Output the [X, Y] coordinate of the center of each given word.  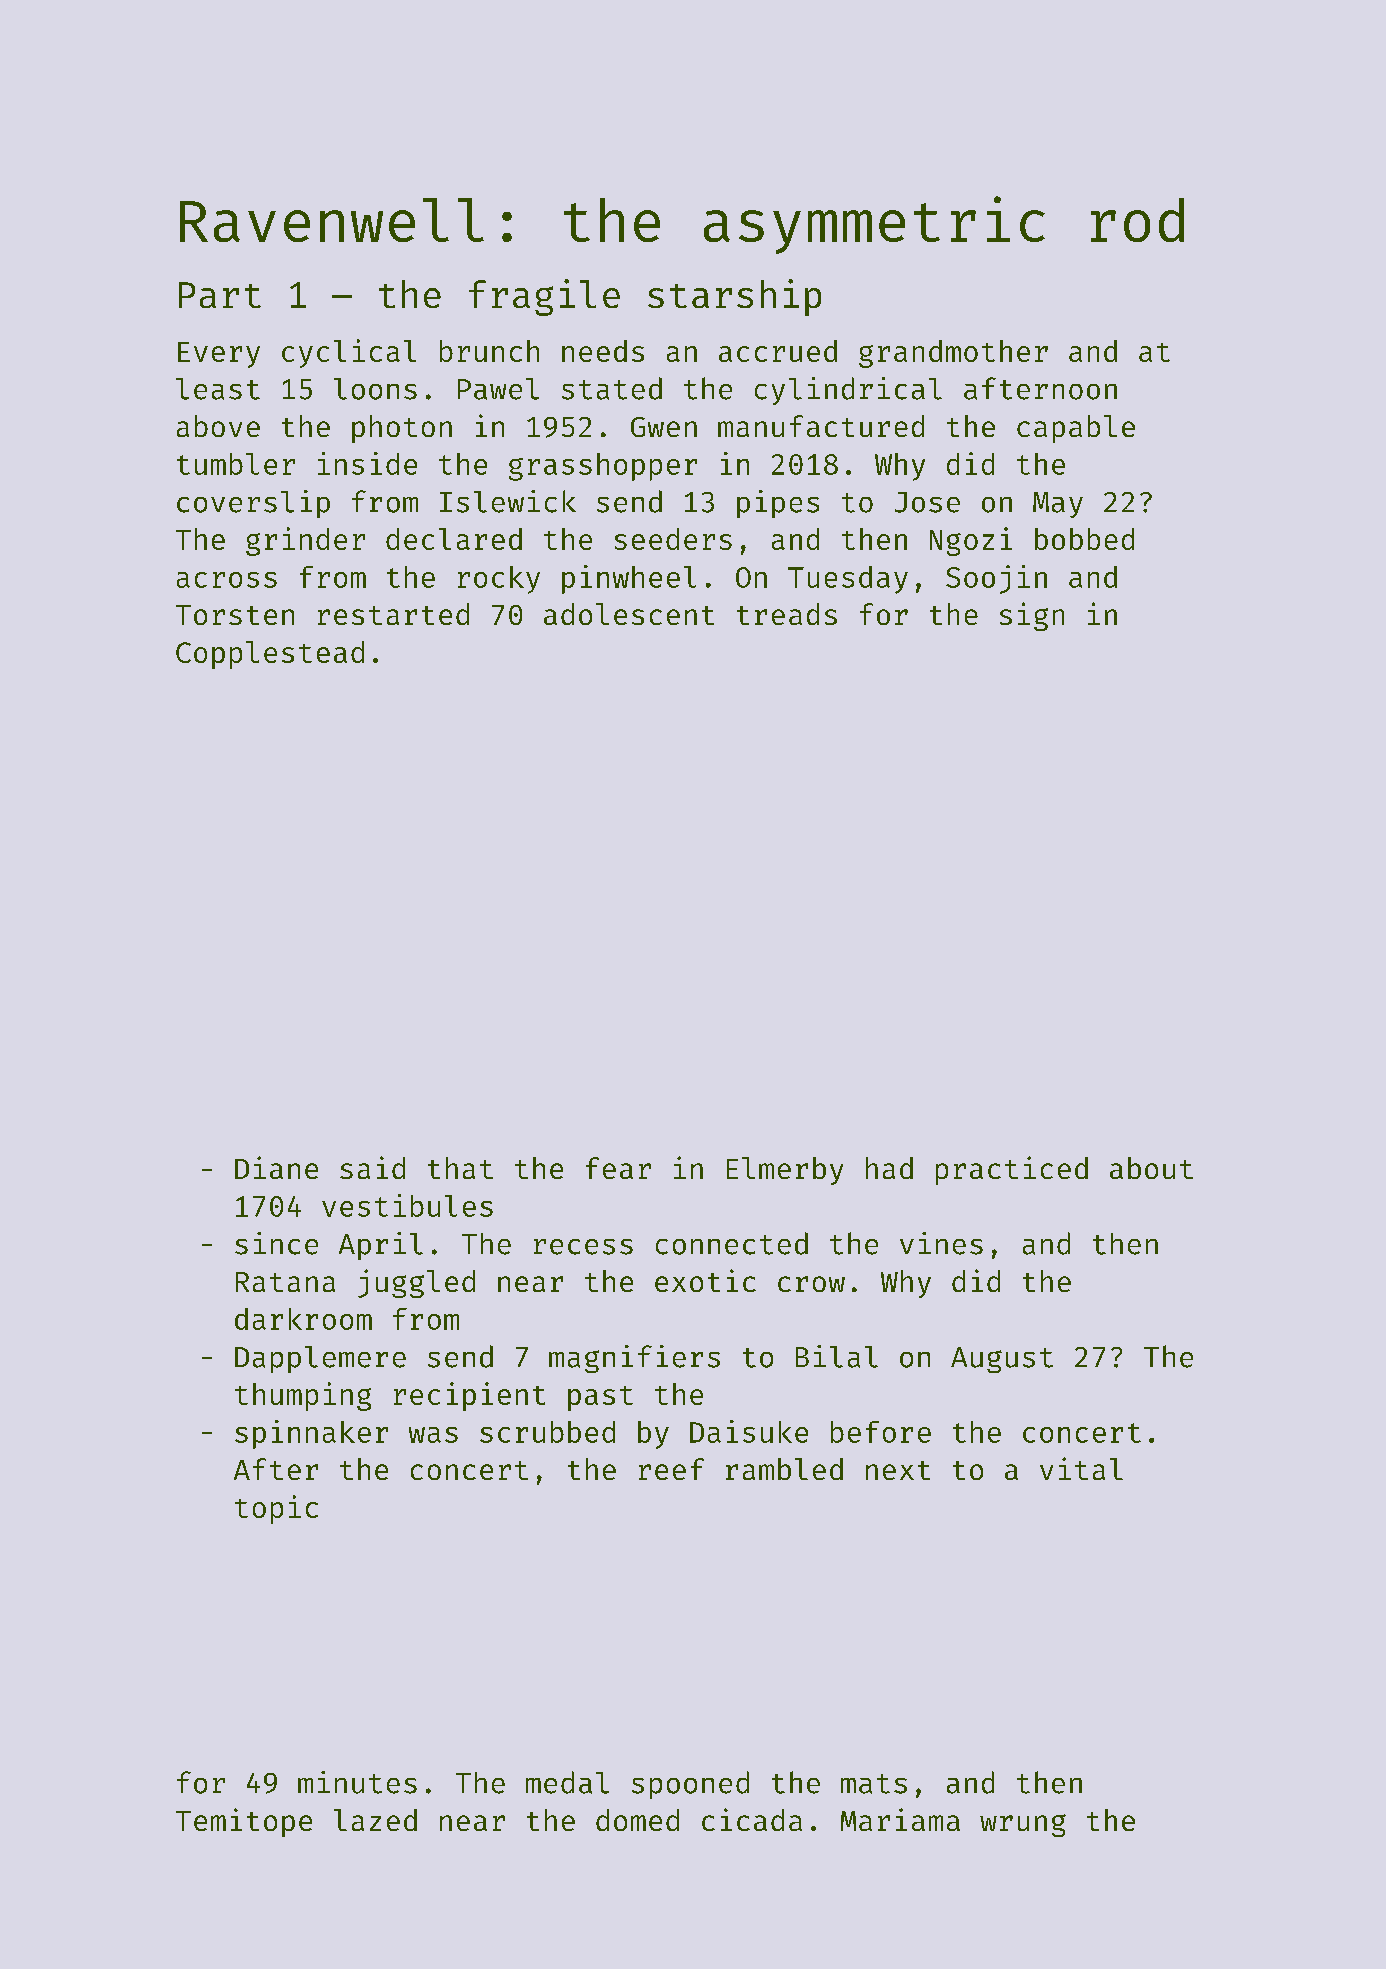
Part [220, 295]
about [1151, 1168]
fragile [544, 297]
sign [1032, 616]
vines [941, 1243]
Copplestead [270, 655]
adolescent [629, 614]
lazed [375, 1820]
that [460, 1168]
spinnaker [311, 1434]
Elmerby [785, 1171]
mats [874, 1784]
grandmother [953, 354]
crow [811, 1284]
